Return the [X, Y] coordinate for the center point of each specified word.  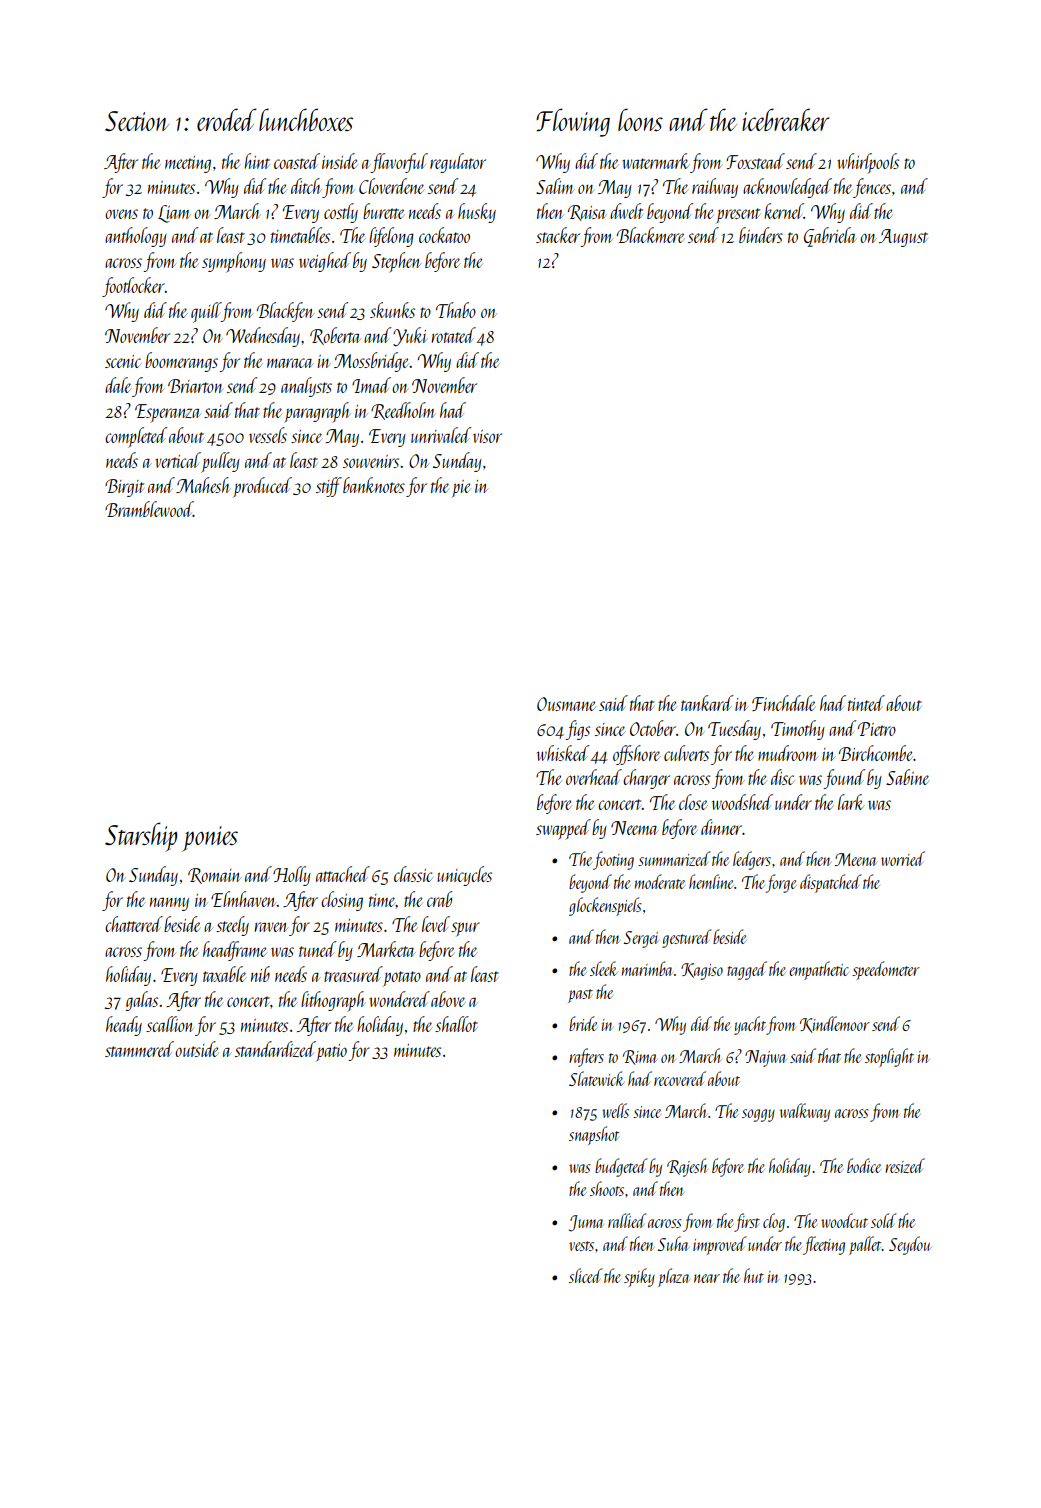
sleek [604, 968]
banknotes [374, 485]
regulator [458, 163]
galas [141, 1001]
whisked [563, 753]
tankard [707, 703]
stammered [139, 1049]
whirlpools [868, 163]
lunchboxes [306, 119]
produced [262, 487]
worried [903, 858]
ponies [210, 839]
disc [783, 777]
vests [581, 1246]
